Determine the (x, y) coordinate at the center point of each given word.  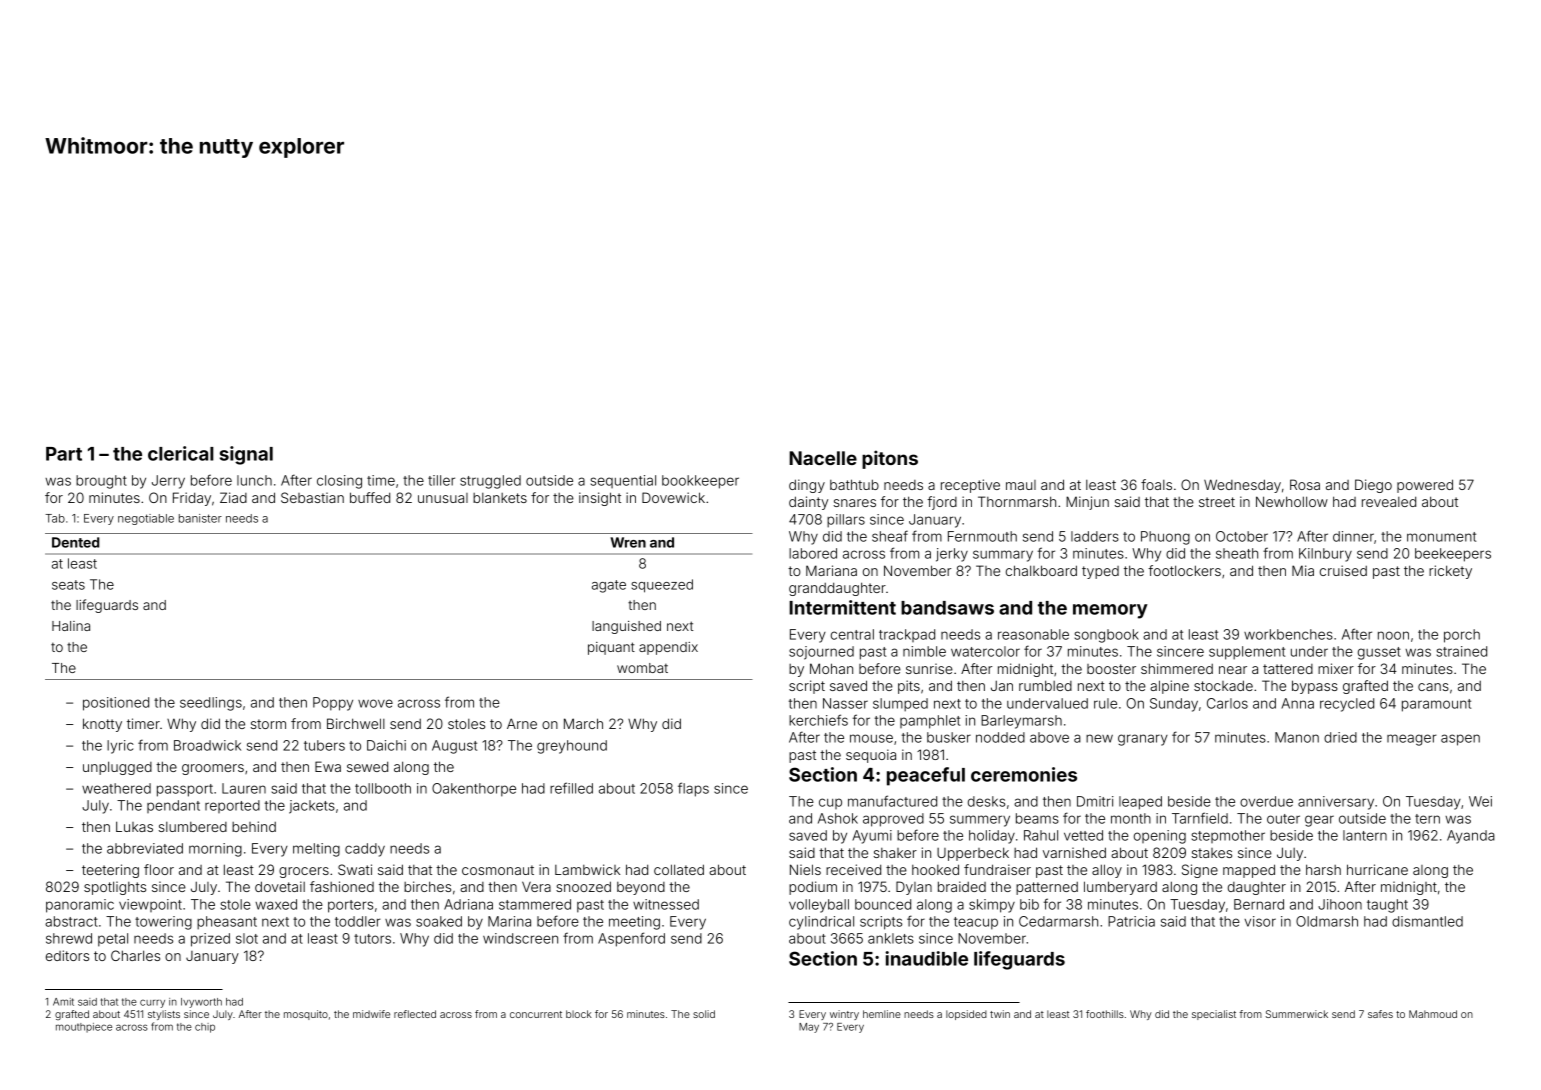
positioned (116, 704)
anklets (891, 938)
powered (1425, 486)
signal (246, 455)
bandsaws (947, 608)
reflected (415, 1014)
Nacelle (823, 458)
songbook (1107, 636)
